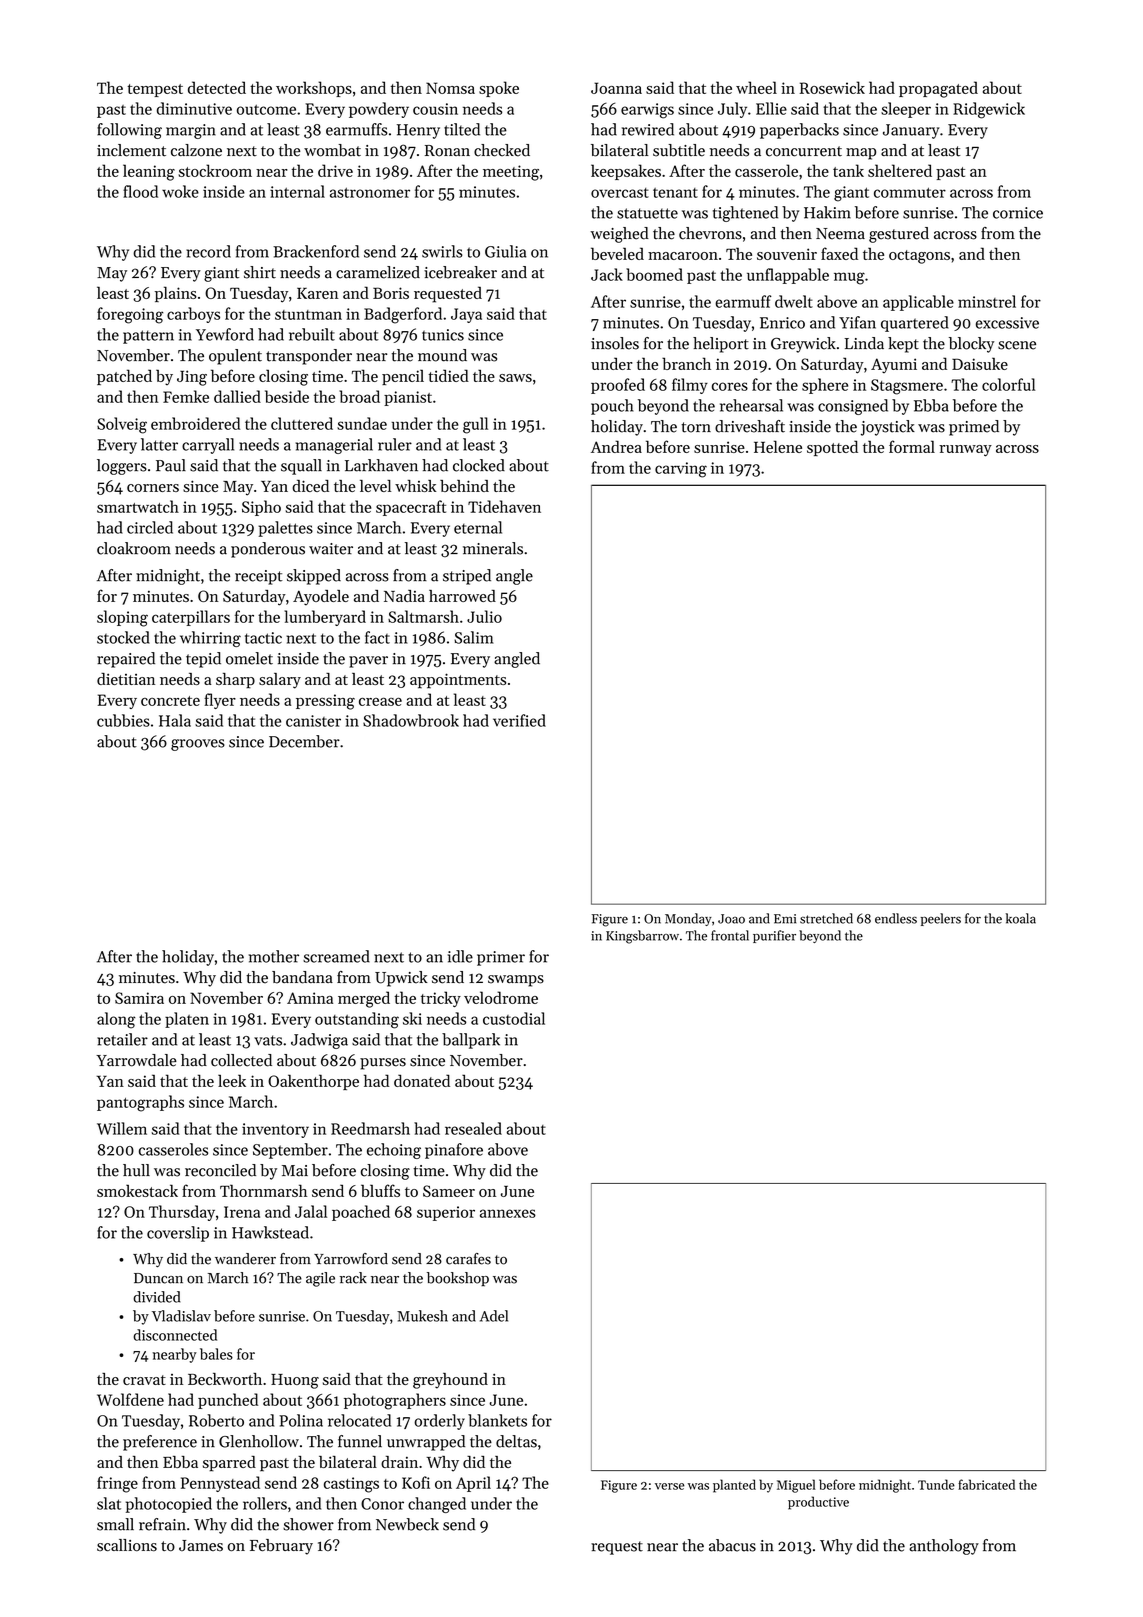  What do you see at coordinates (139, 998) in the page?
I see `Samira` at bounding box center [139, 998].
